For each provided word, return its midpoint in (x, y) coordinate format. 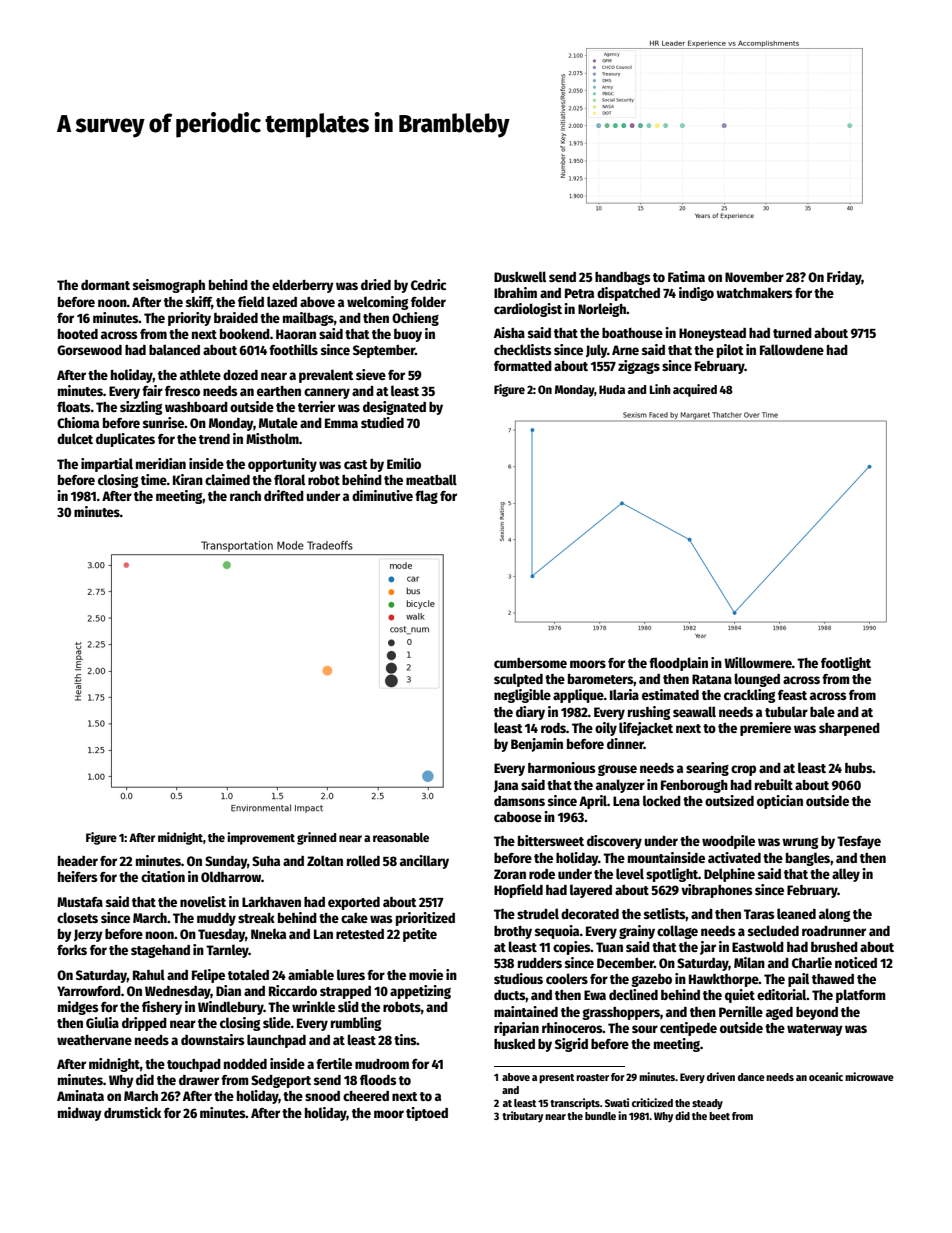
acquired (695, 390)
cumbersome (530, 663)
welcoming (377, 303)
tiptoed (427, 1114)
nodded (245, 1064)
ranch (245, 496)
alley (846, 875)
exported (354, 903)
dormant (105, 285)
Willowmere (758, 662)
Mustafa (80, 902)
